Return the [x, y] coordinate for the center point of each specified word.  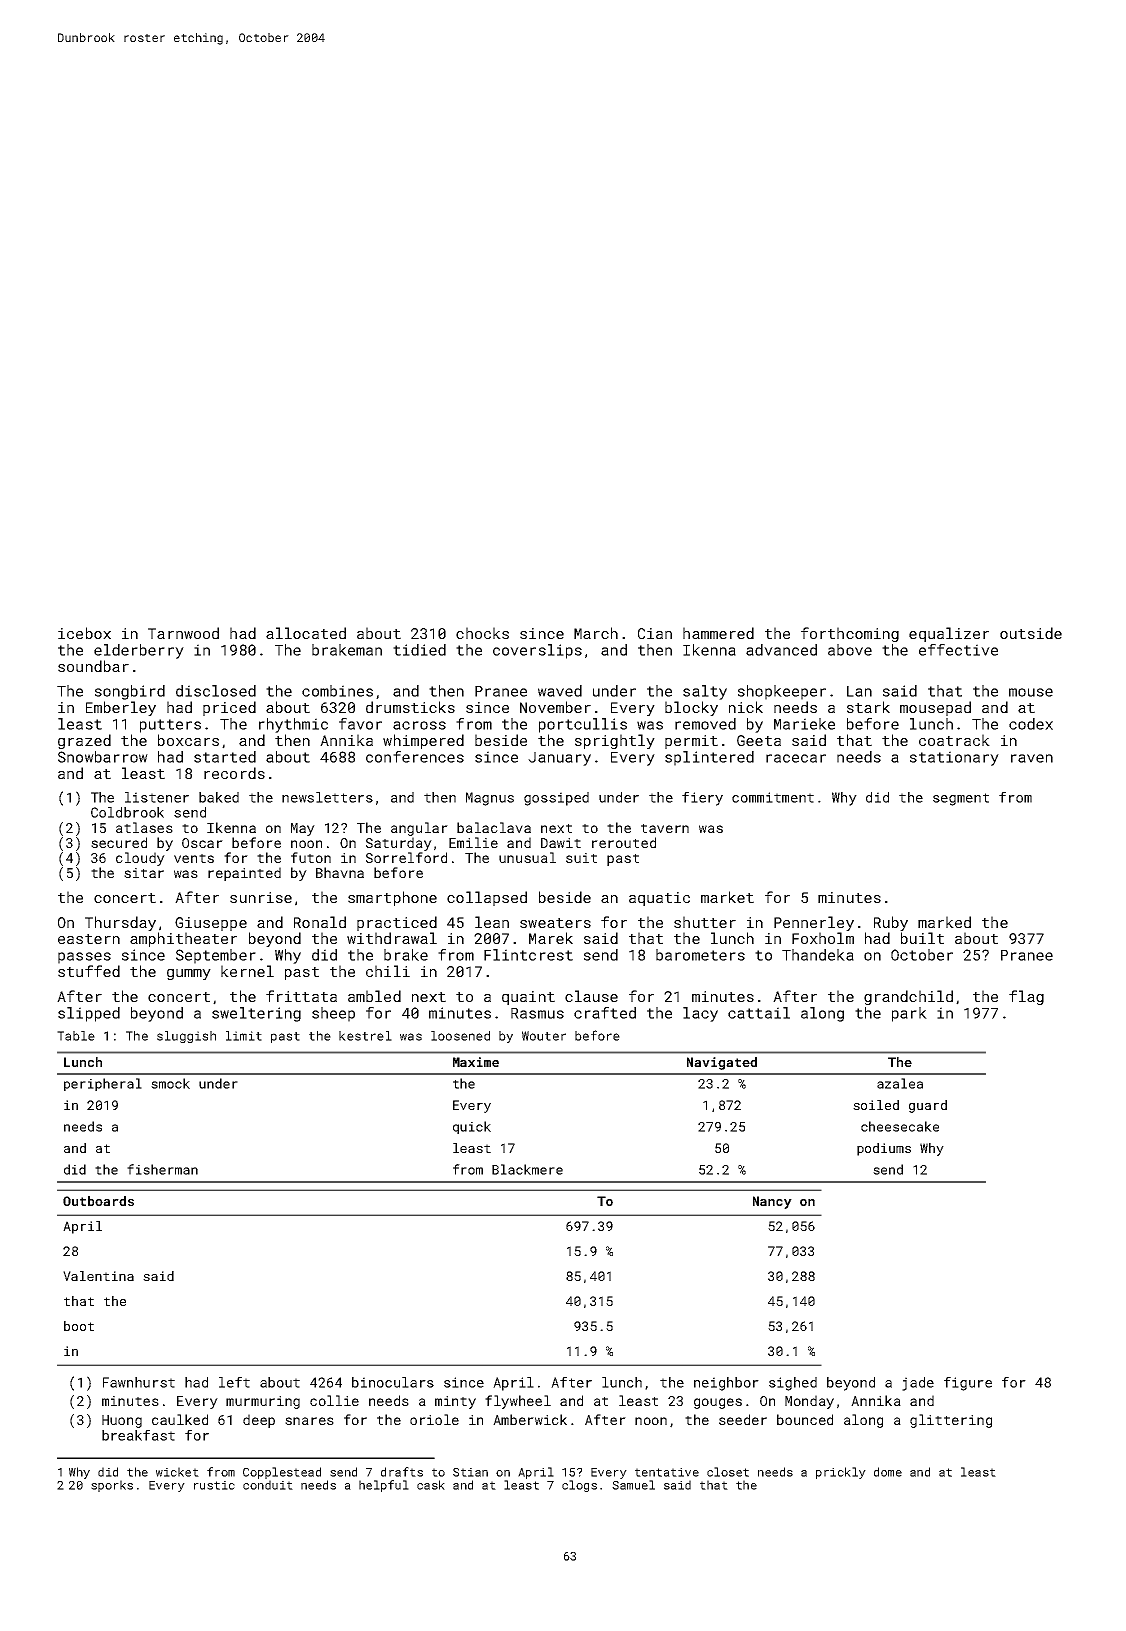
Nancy [772, 1202]
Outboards [98, 1201]
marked [944, 922]
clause [591, 996]
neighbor [726, 1384]
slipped [89, 1014]
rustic [214, 1485]
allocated [306, 633]
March [596, 633]
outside [1031, 633]
